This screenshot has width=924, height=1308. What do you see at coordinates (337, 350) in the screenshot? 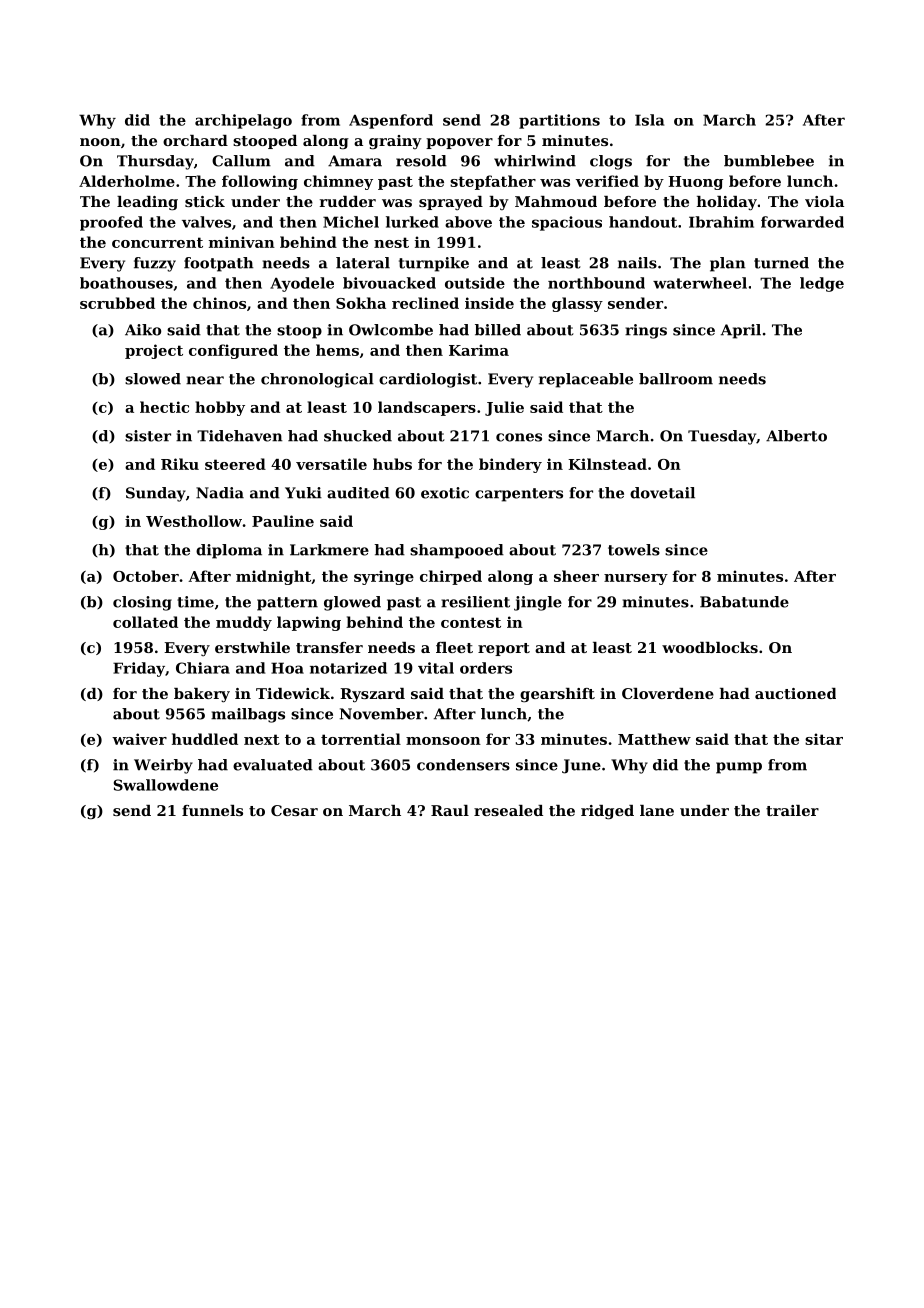
I see `hems` at bounding box center [337, 350].
